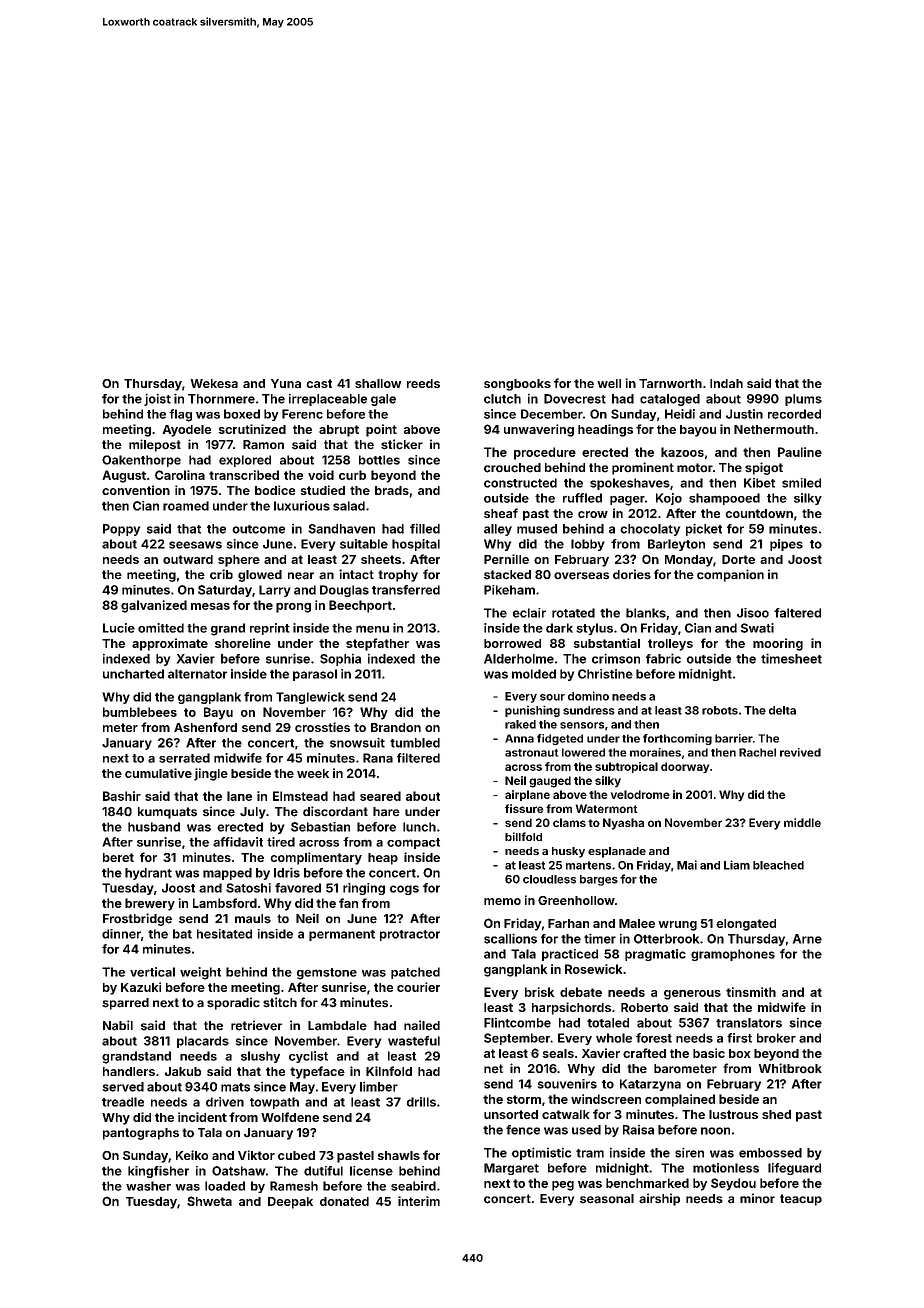 Image resolution: width=924 pixels, height=1308 pixels. What do you see at coordinates (419, 1201) in the screenshot?
I see `interim` at bounding box center [419, 1201].
